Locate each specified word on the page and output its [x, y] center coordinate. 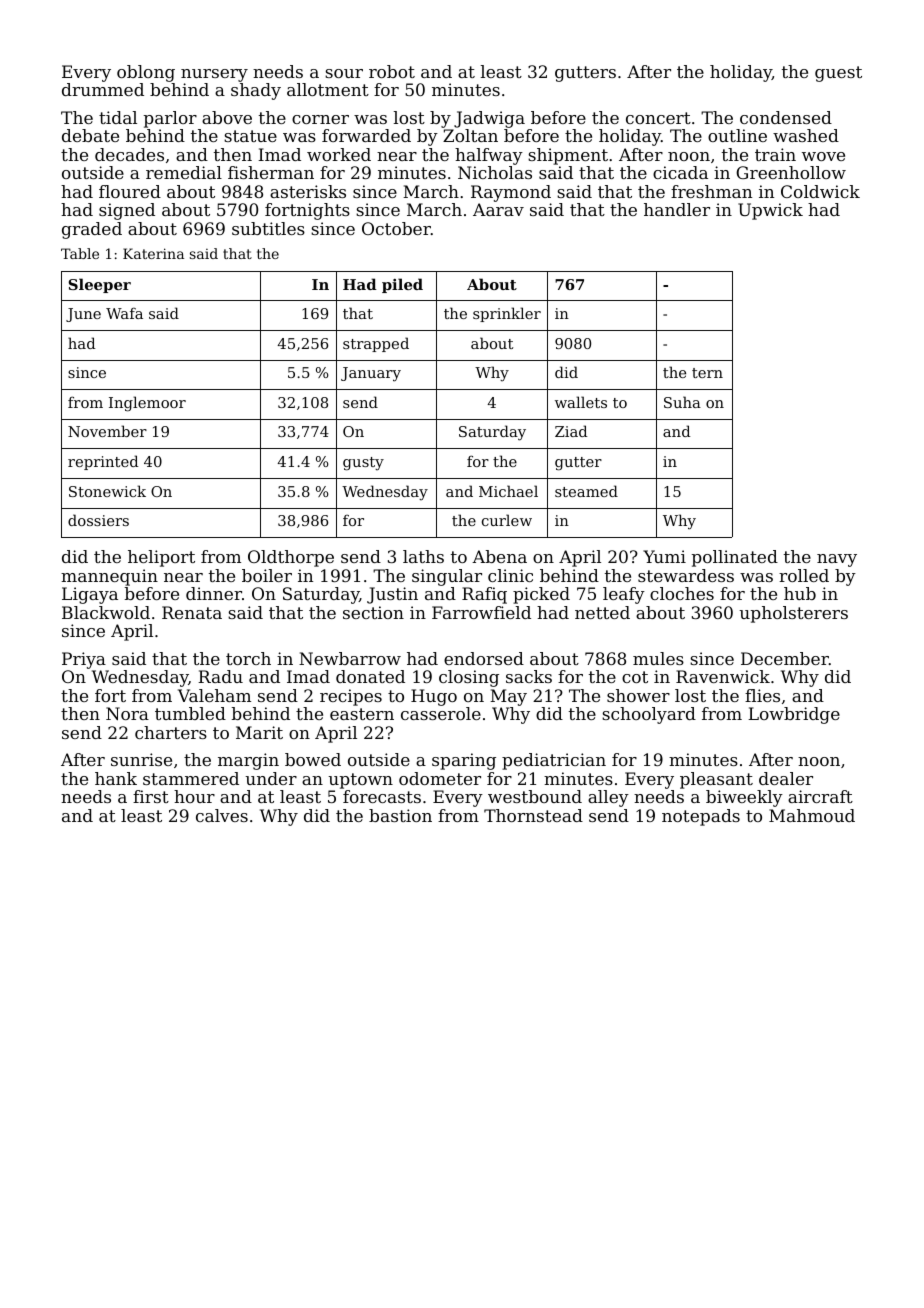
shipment [568, 156]
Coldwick [820, 191]
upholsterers [793, 614]
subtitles [268, 228]
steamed [586, 491]
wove [823, 156]
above [227, 117]
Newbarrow [350, 658]
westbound [535, 796]
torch [248, 658]
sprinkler [507, 314]
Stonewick [107, 491]
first [151, 796]
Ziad [571, 431]
